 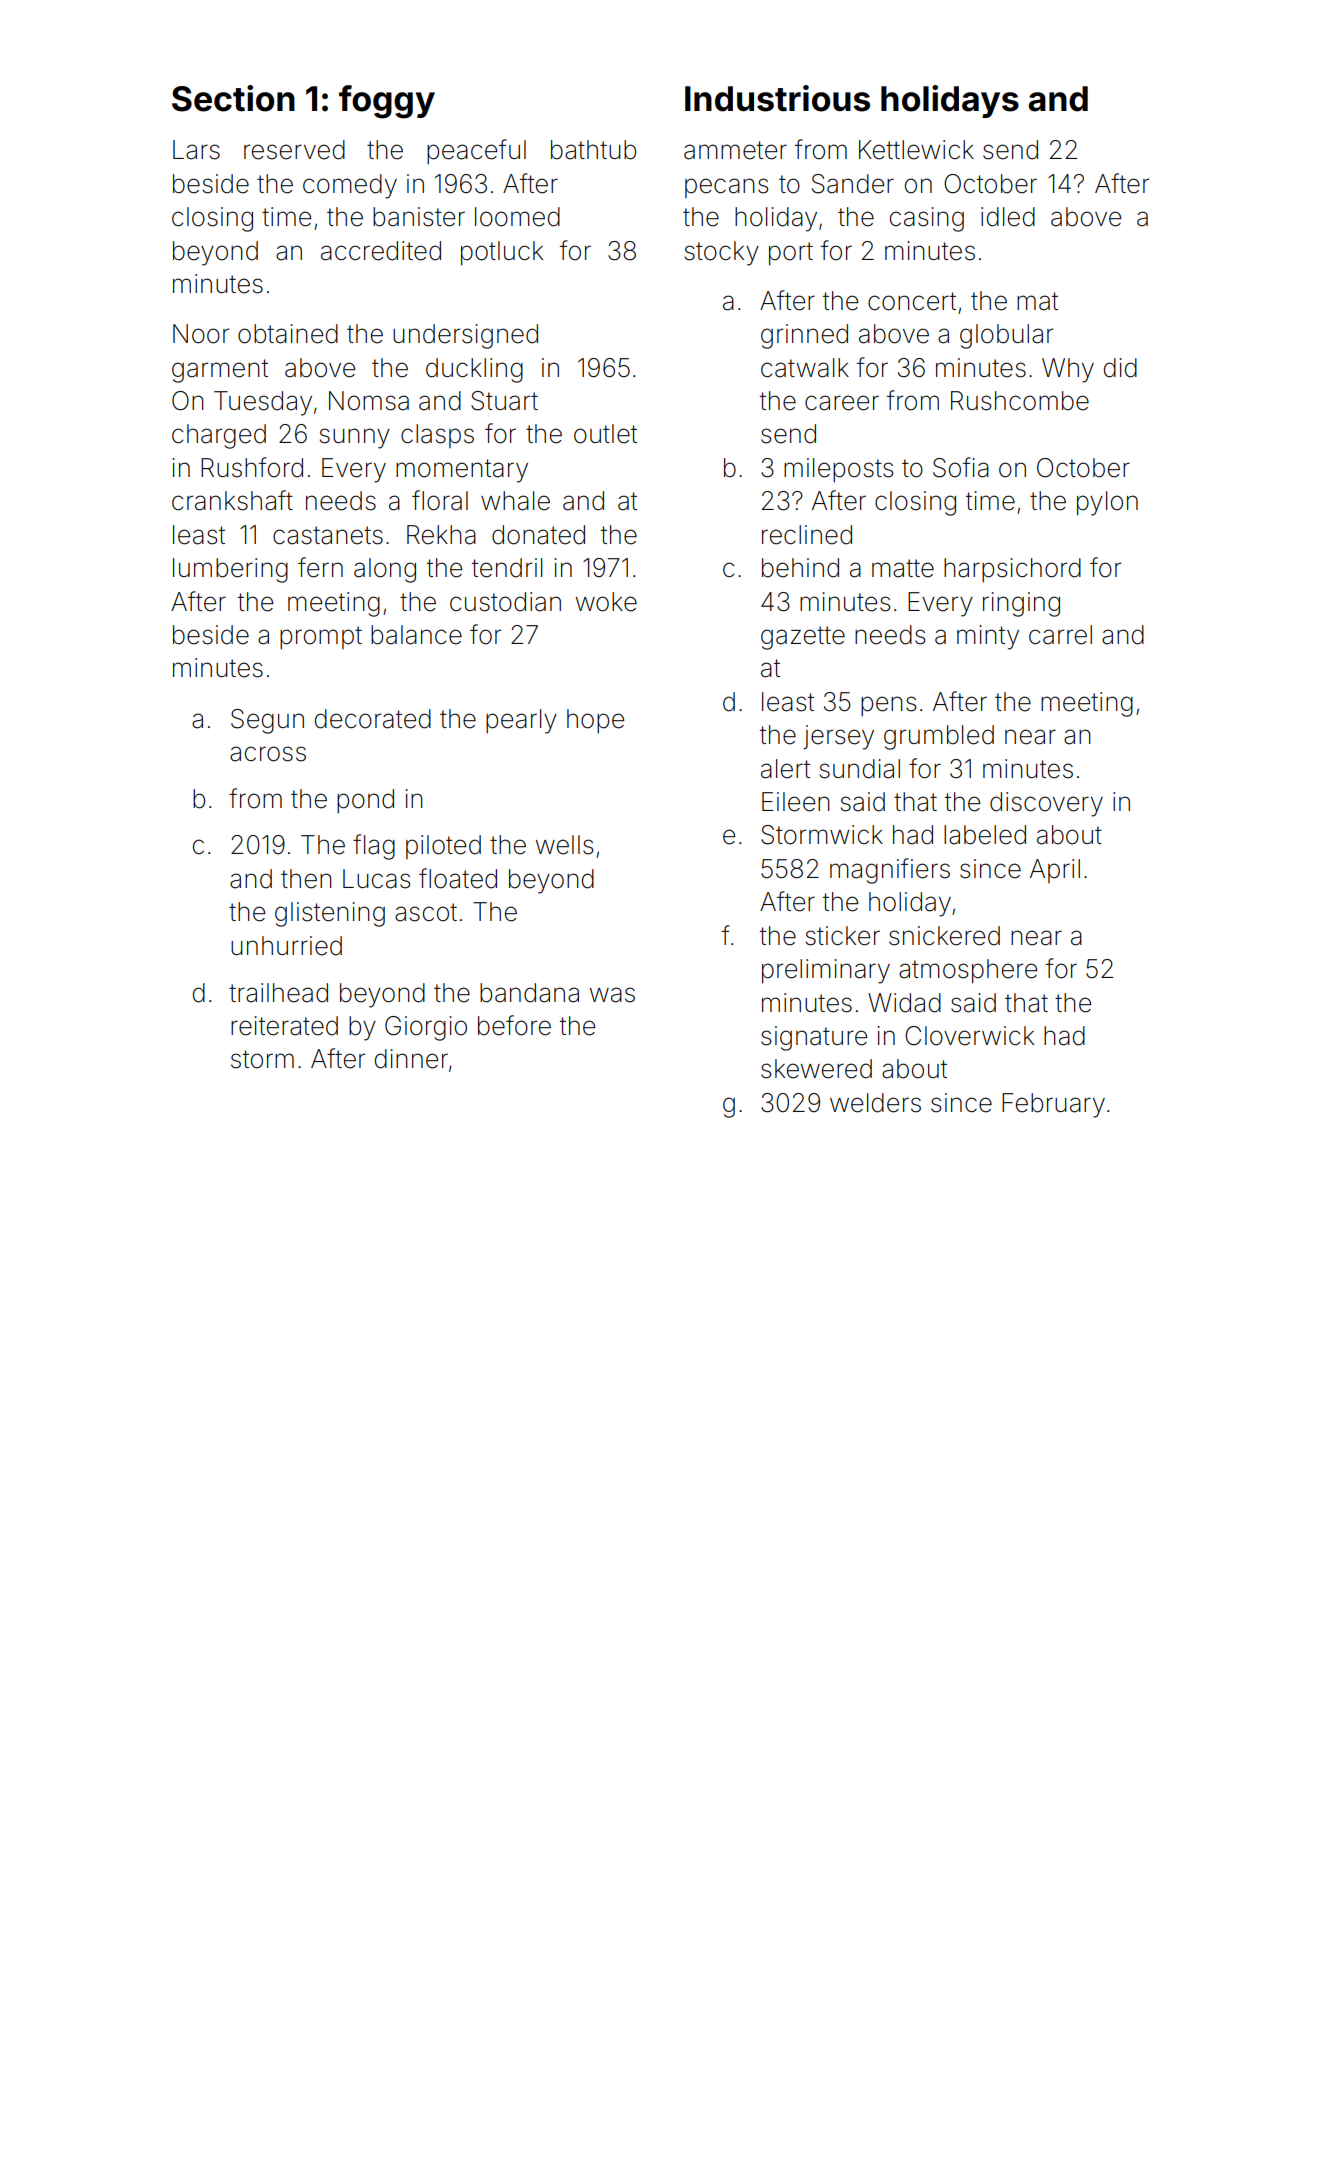 What do you see at coordinates (1046, 804) in the document?
I see `discovery` at bounding box center [1046, 804].
